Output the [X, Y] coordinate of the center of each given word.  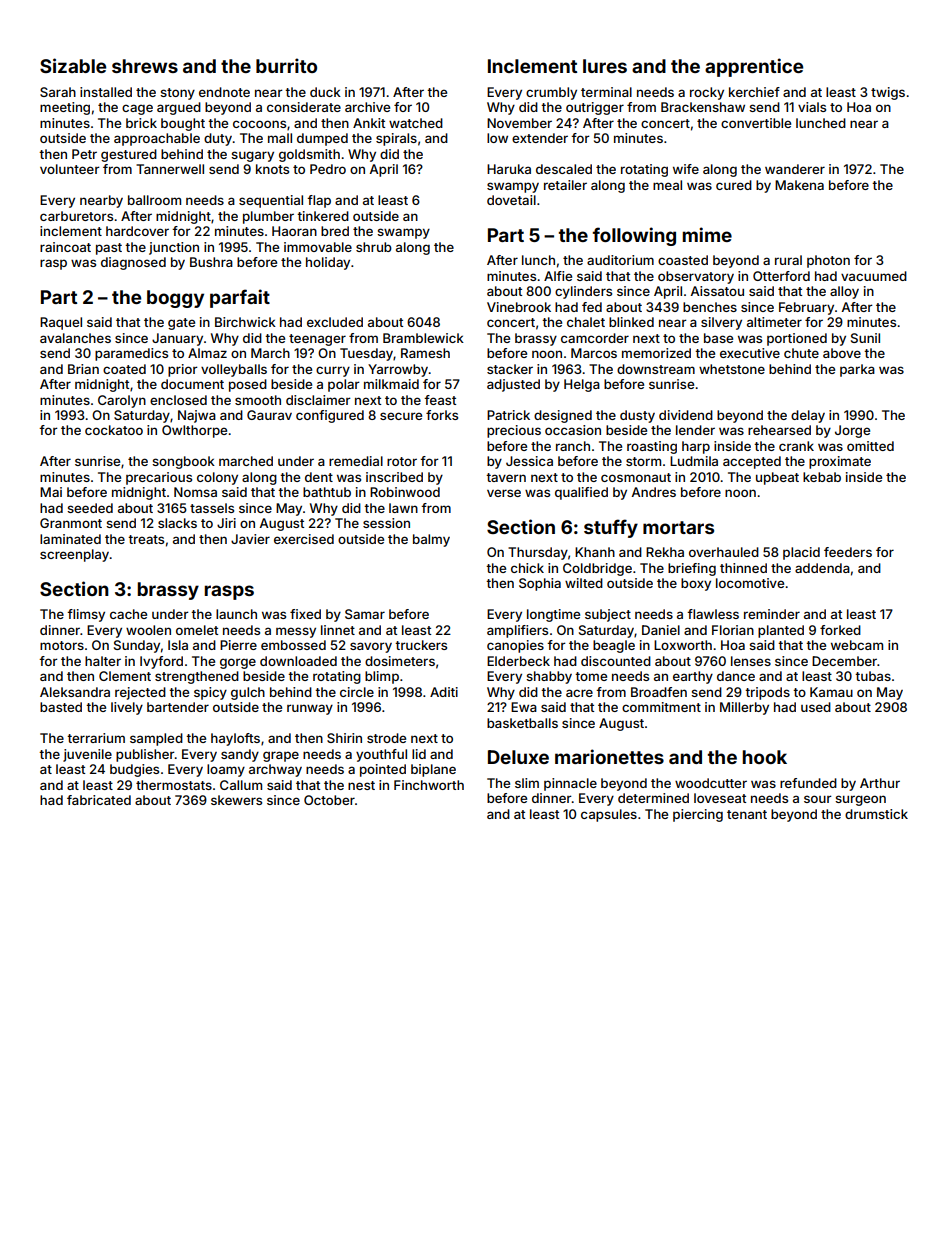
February [806, 308]
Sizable [73, 65]
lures [605, 66]
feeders [848, 552]
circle [357, 692]
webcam [857, 645]
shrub [374, 247]
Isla [178, 645]
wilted [584, 583]
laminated [70, 539]
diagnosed [133, 263]
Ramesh [425, 353]
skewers [236, 800]
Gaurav [269, 415]
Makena [799, 185]
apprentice [754, 67]
